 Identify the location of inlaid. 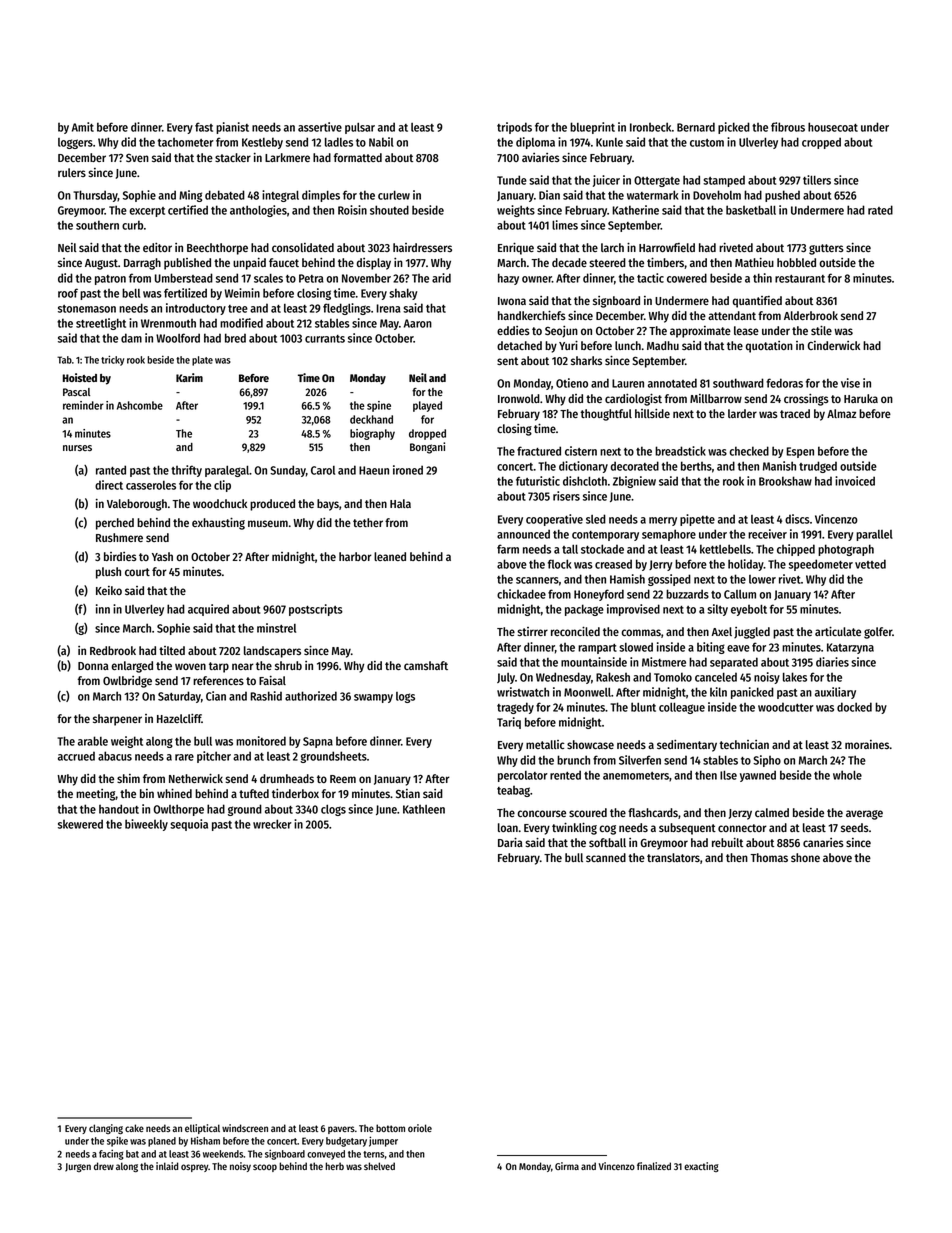
(167, 1166).
